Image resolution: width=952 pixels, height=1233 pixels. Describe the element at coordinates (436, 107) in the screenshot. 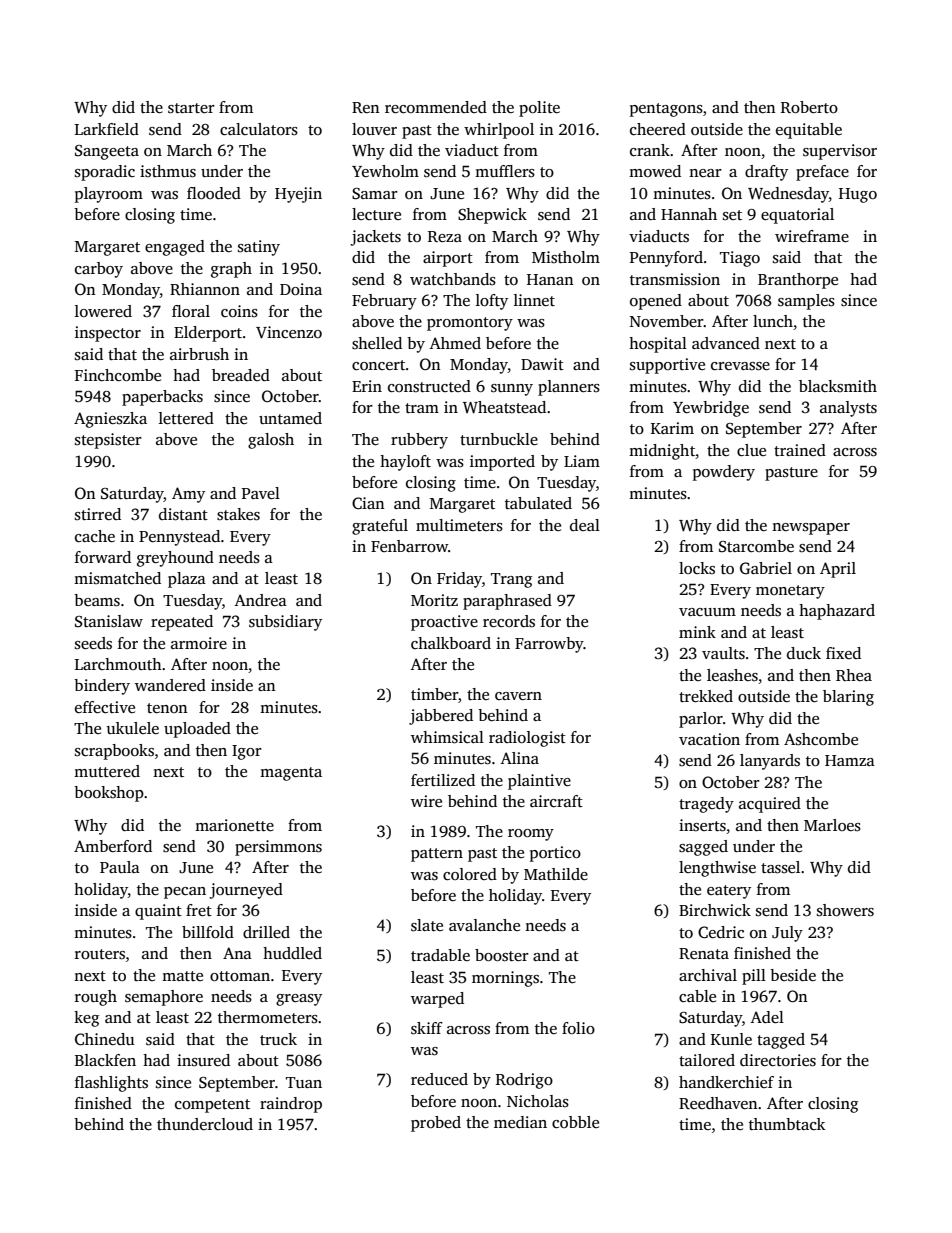

I see `recommended` at that location.
